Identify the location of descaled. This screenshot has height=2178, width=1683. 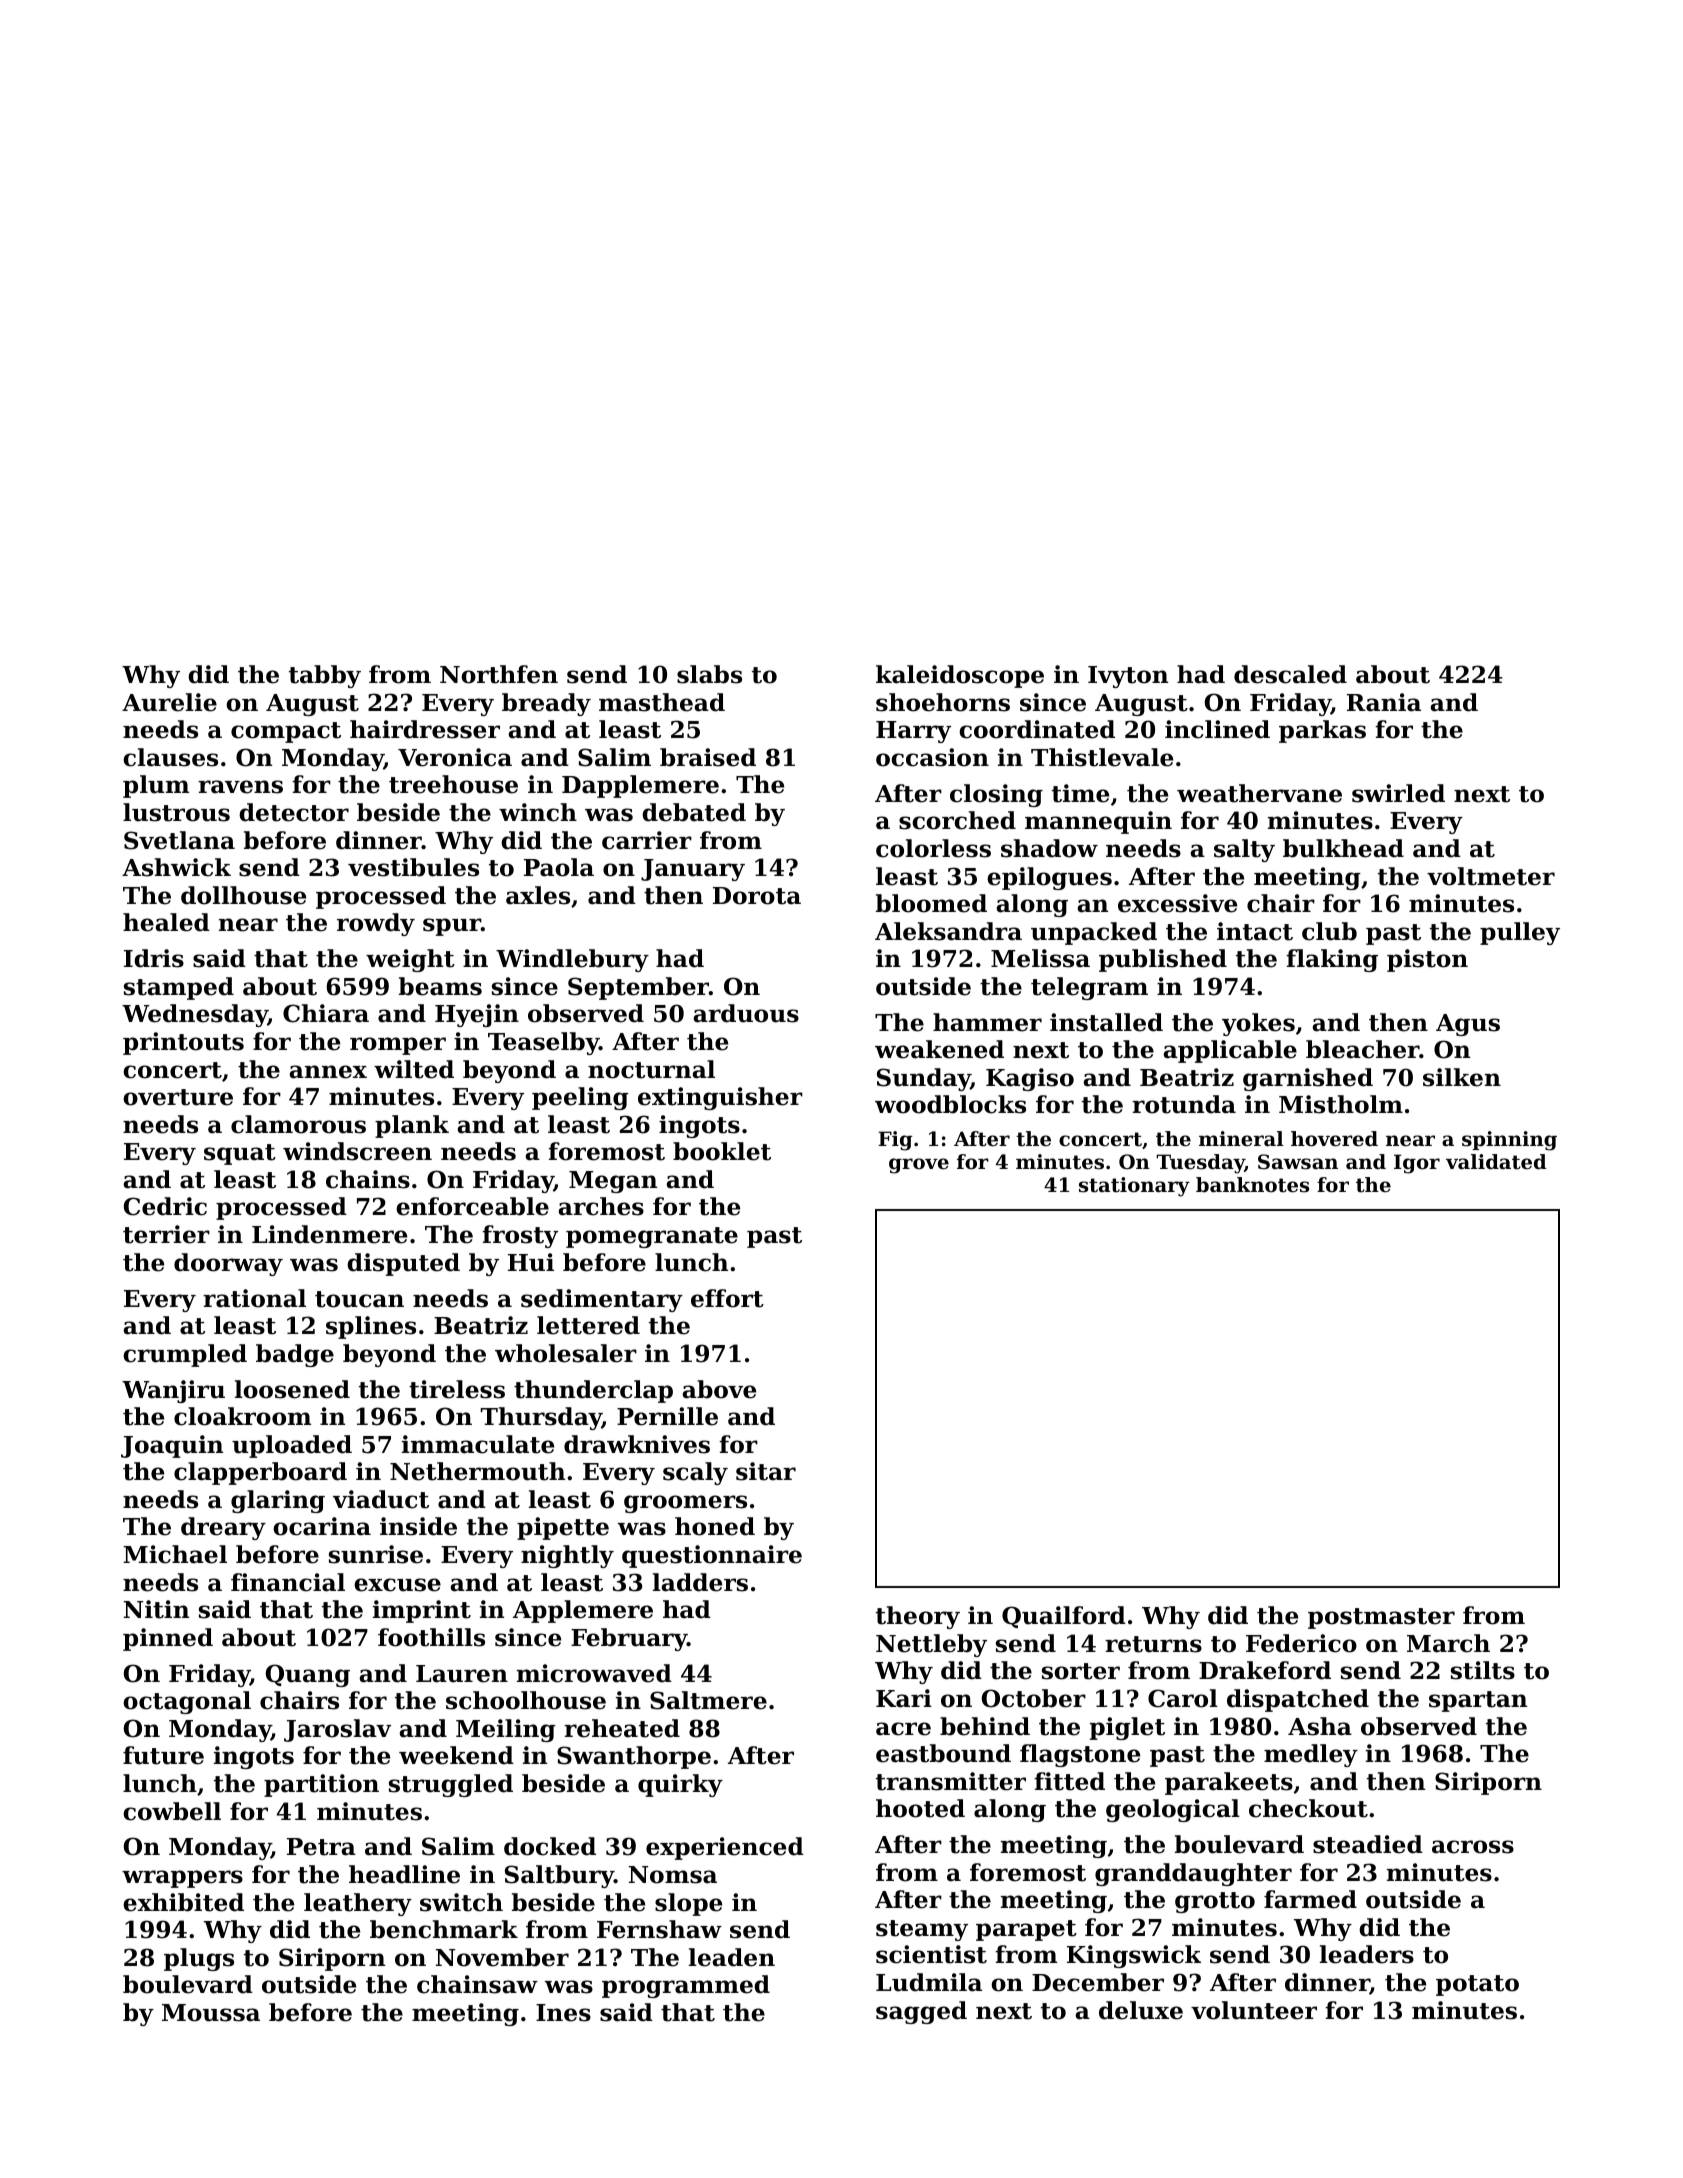
(1290, 674).
